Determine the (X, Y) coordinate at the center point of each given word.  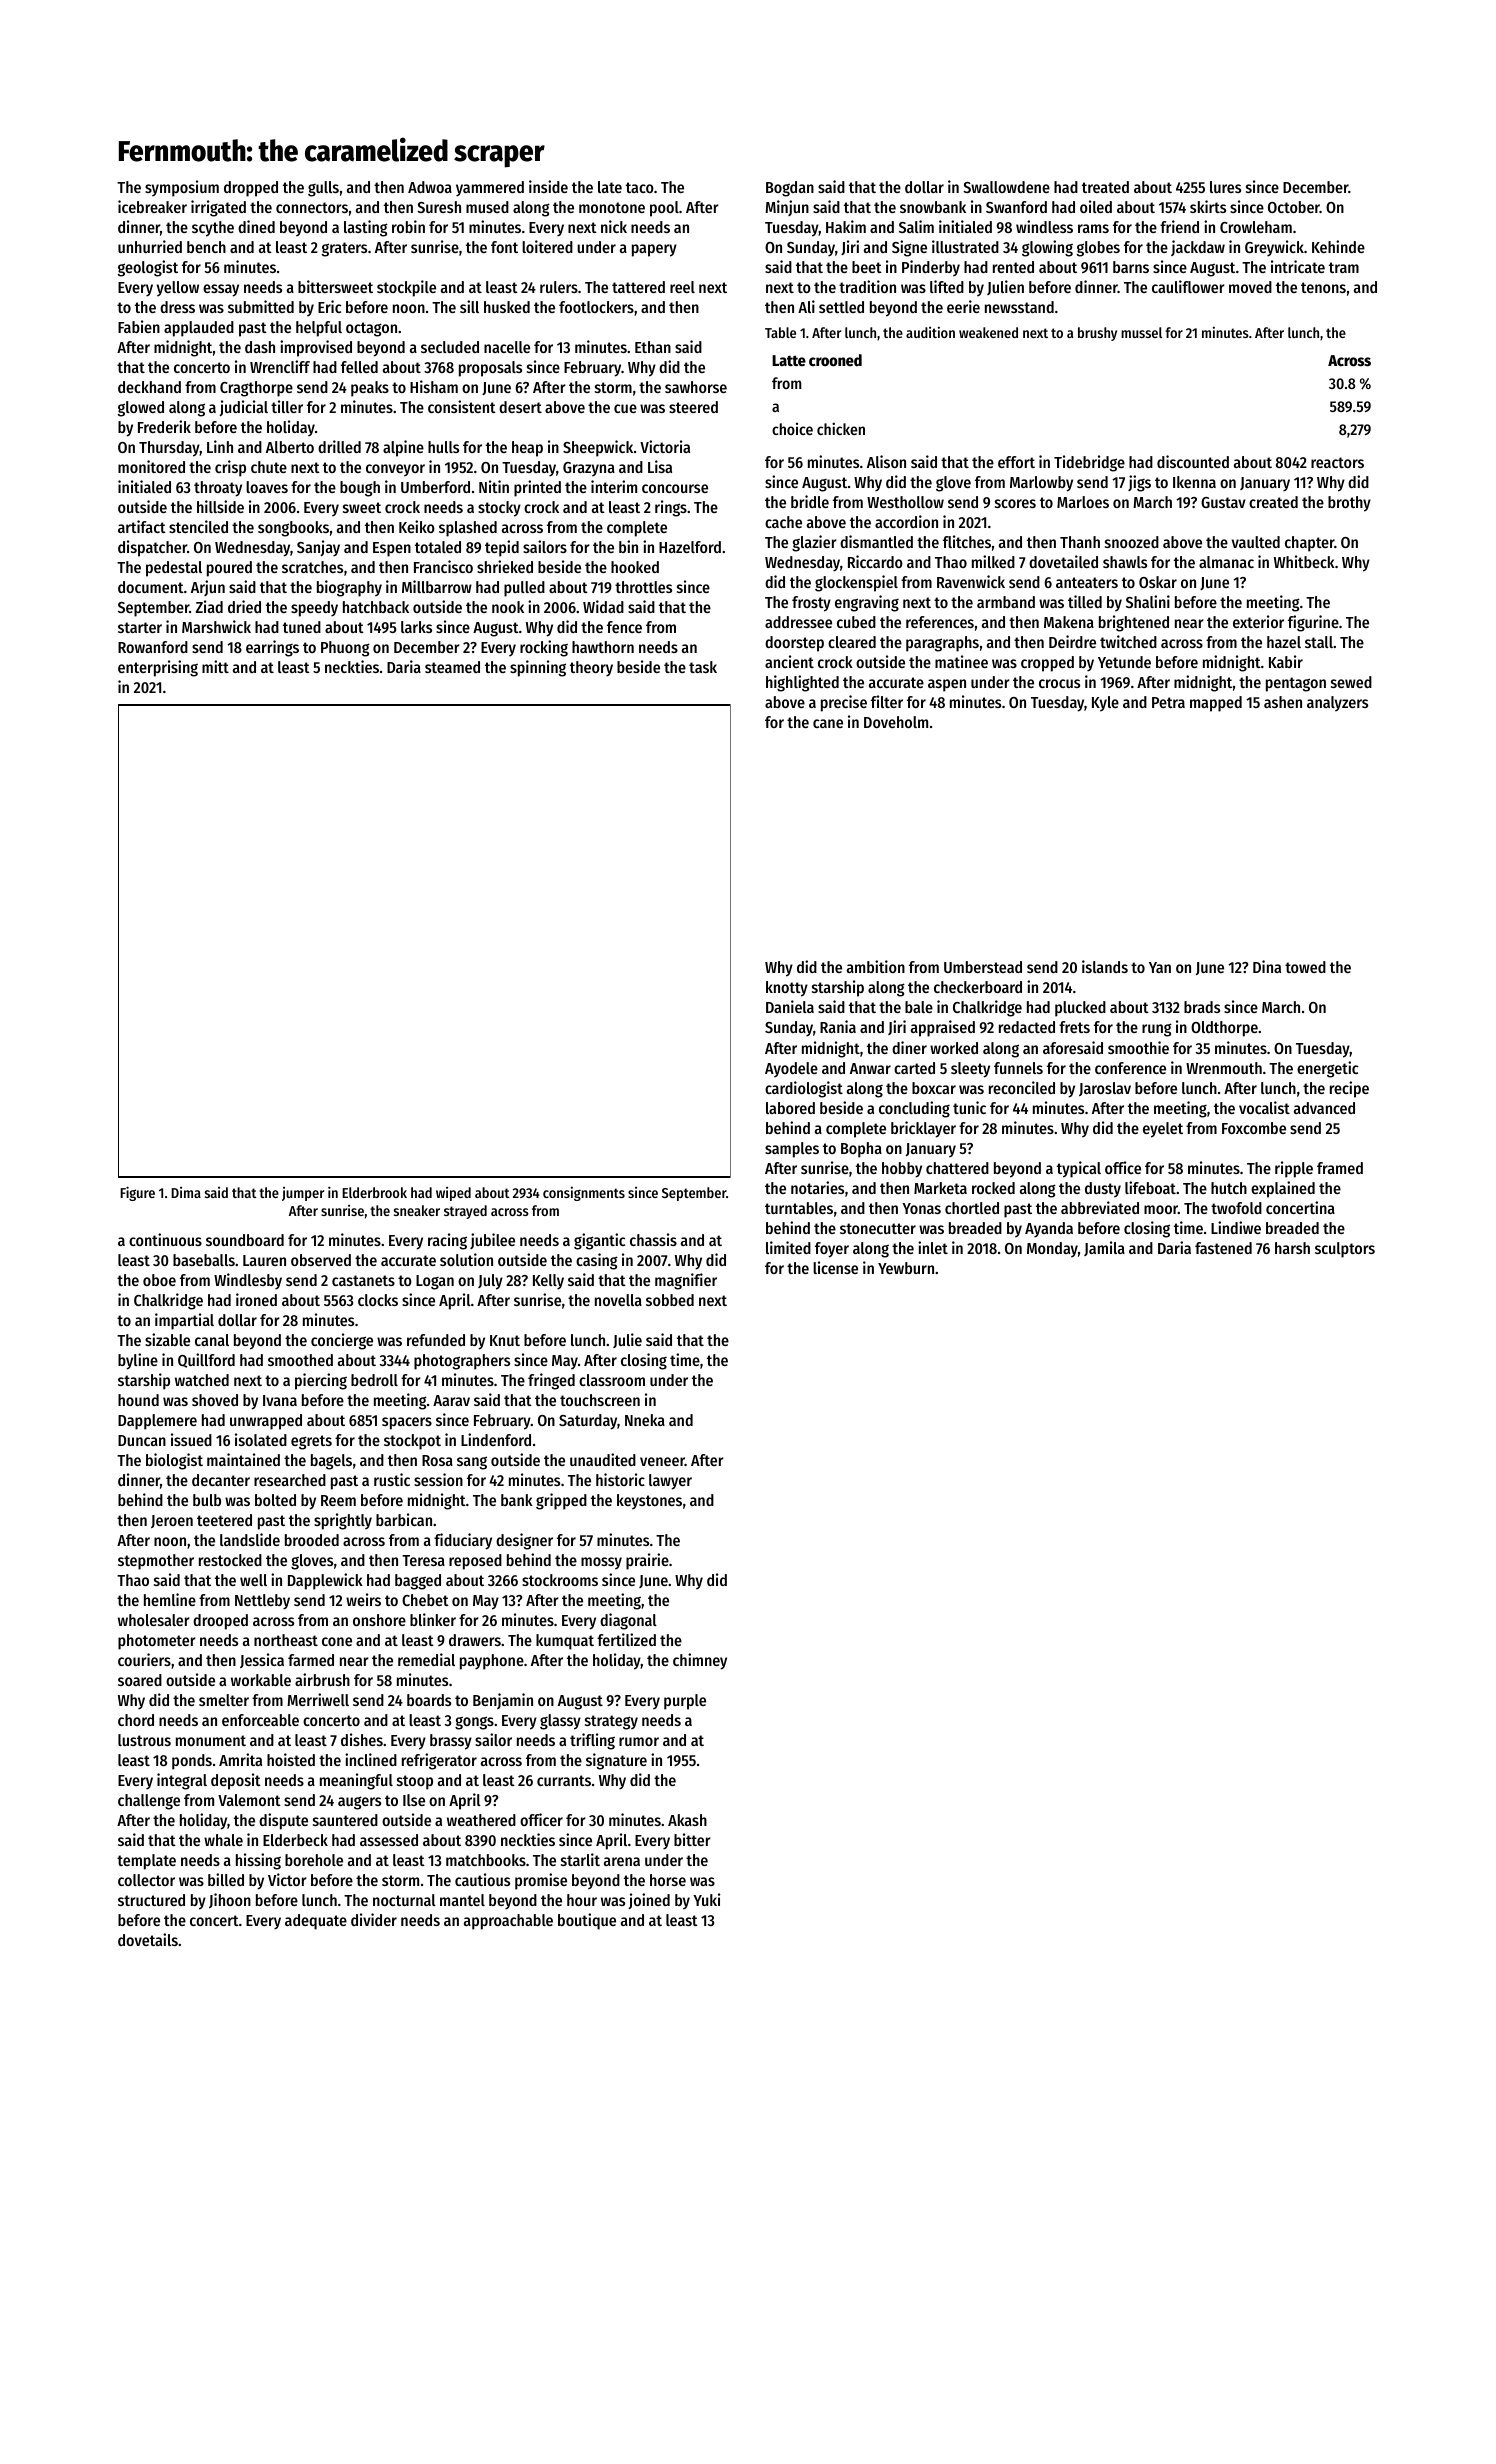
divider (374, 1919)
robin (408, 226)
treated (1105, 187)
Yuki (706, 1899)
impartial (184, 1321)
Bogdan (790, 189)
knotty (787, 989)
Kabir (1286, 661)
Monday (1052, 1250)
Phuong (345, 649)
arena (622, 1861)
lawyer (670, 1482)
